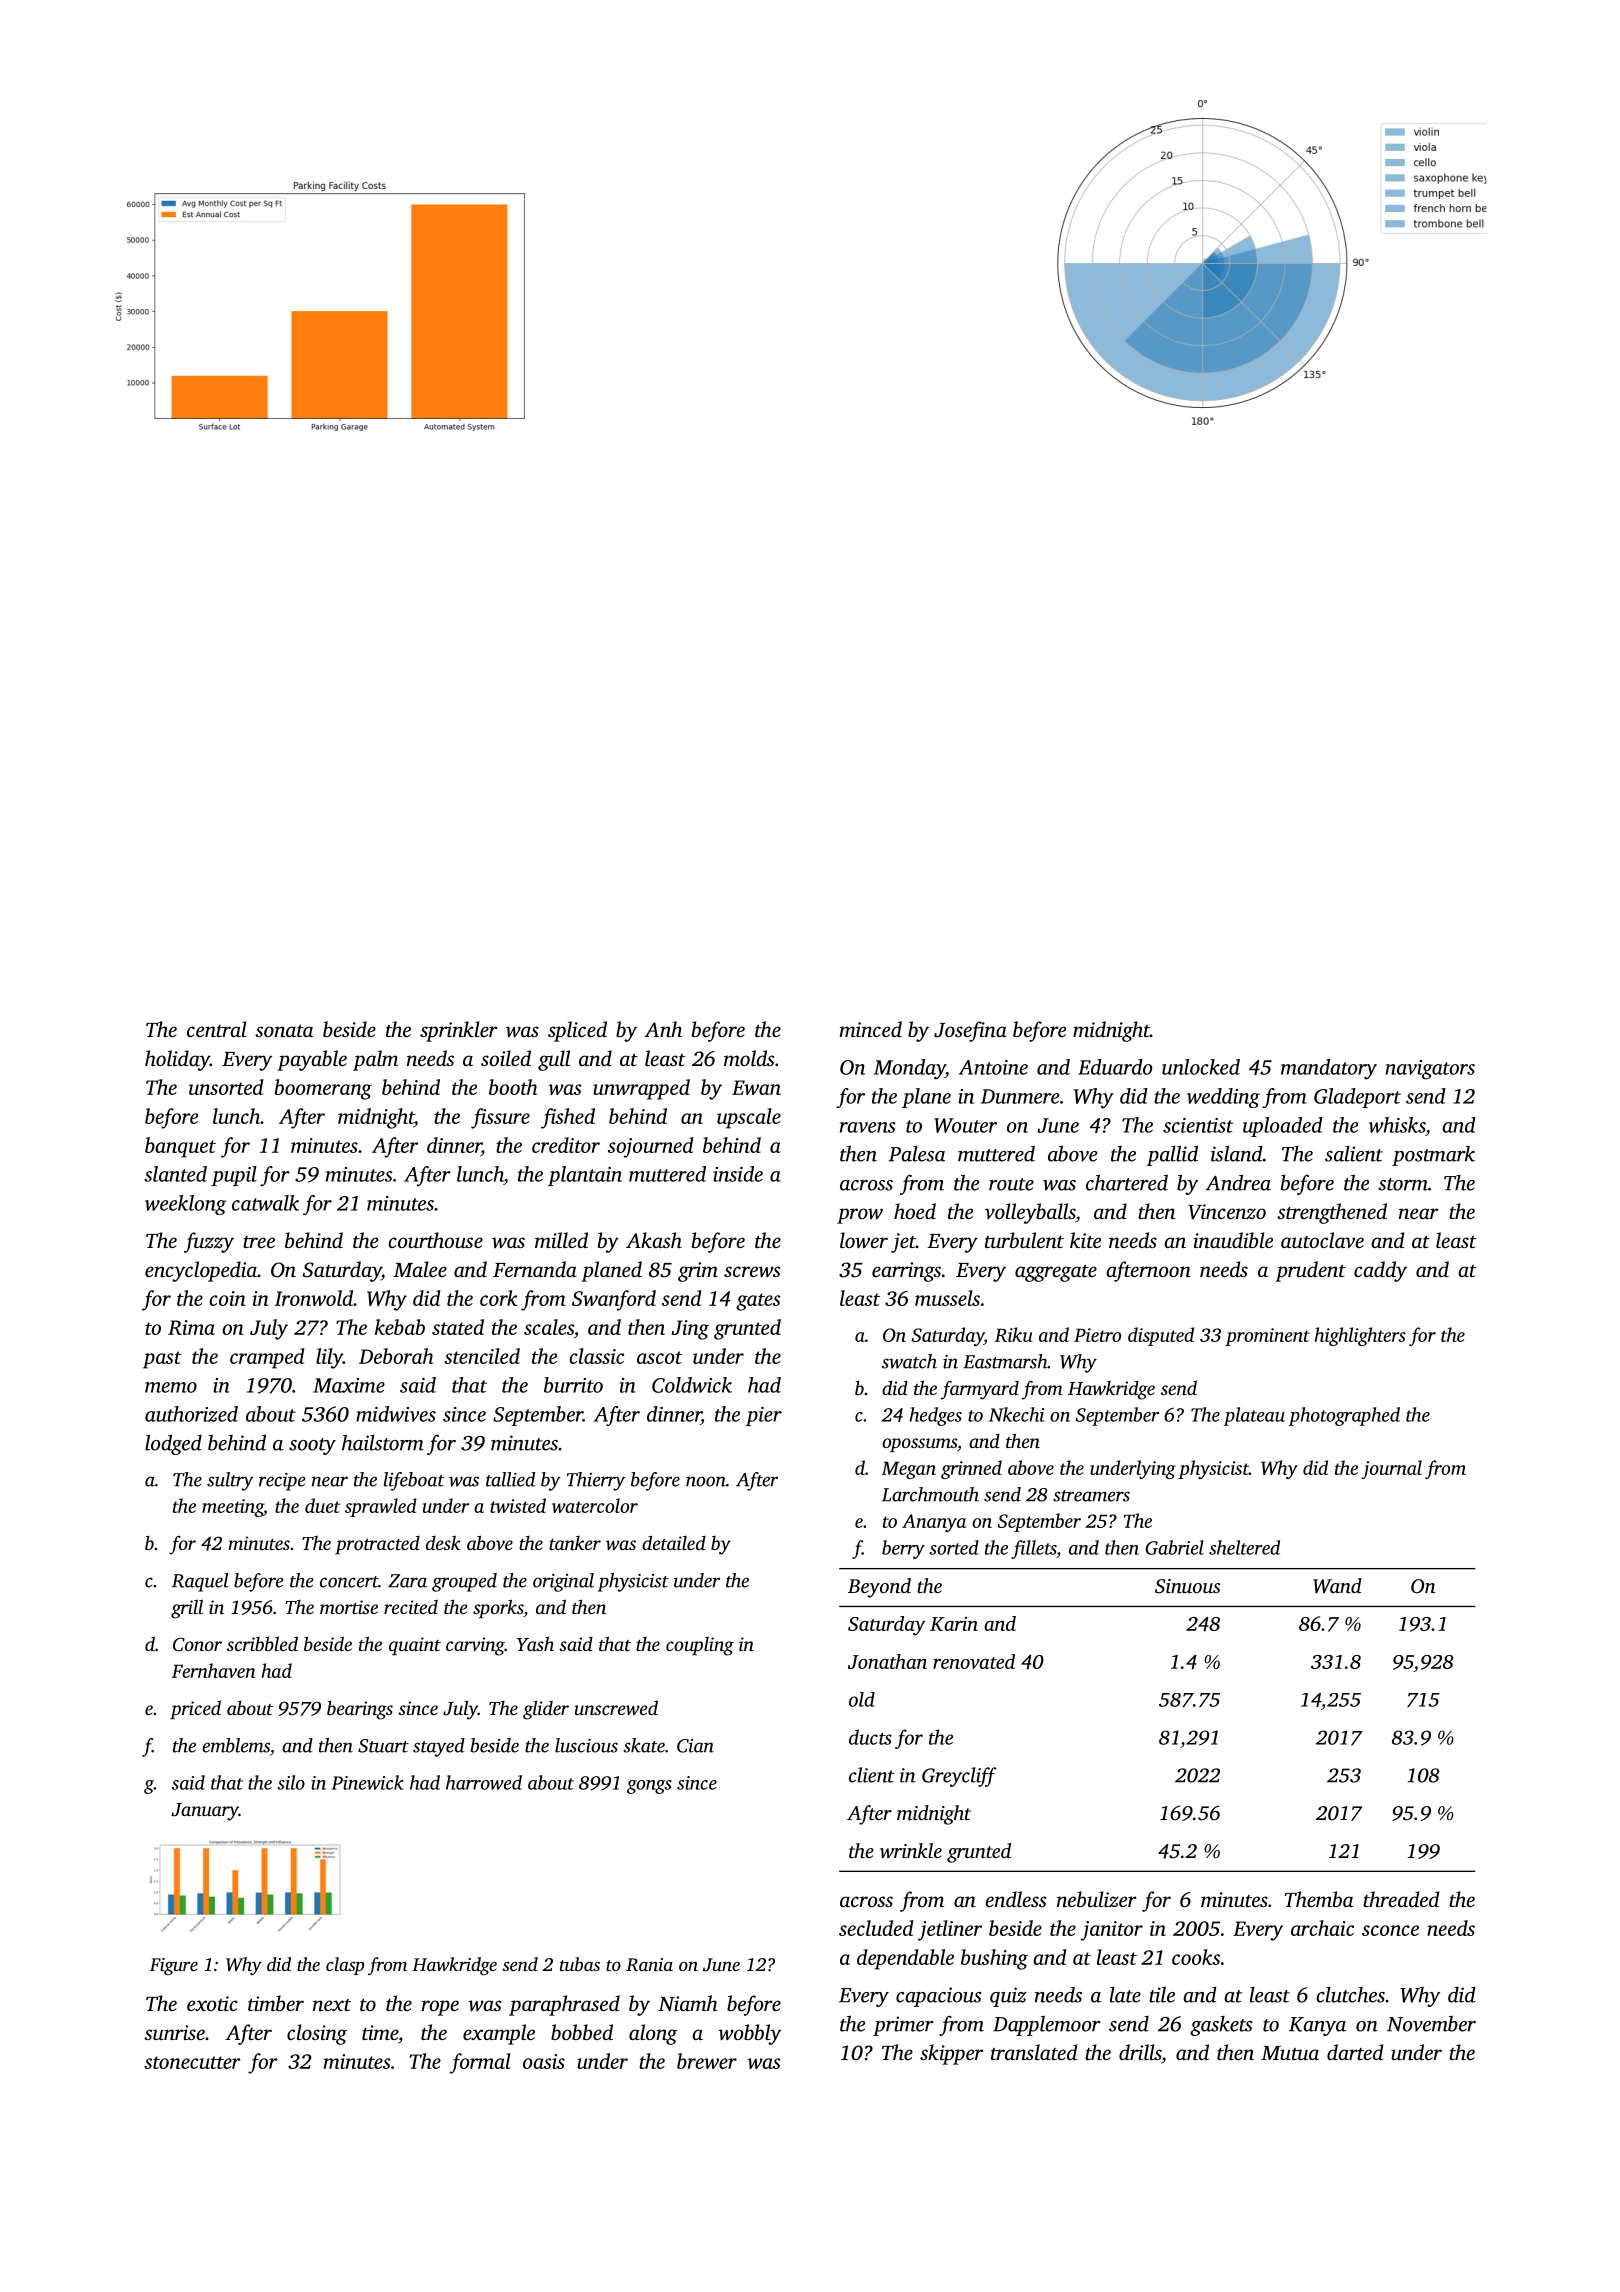 Image resolution: width=1620 pixels, height=2292 pixels. What do you see at coordinates (475, 1646) in the screenshot?
I see `carving` at bounding box center [475, 1646].
